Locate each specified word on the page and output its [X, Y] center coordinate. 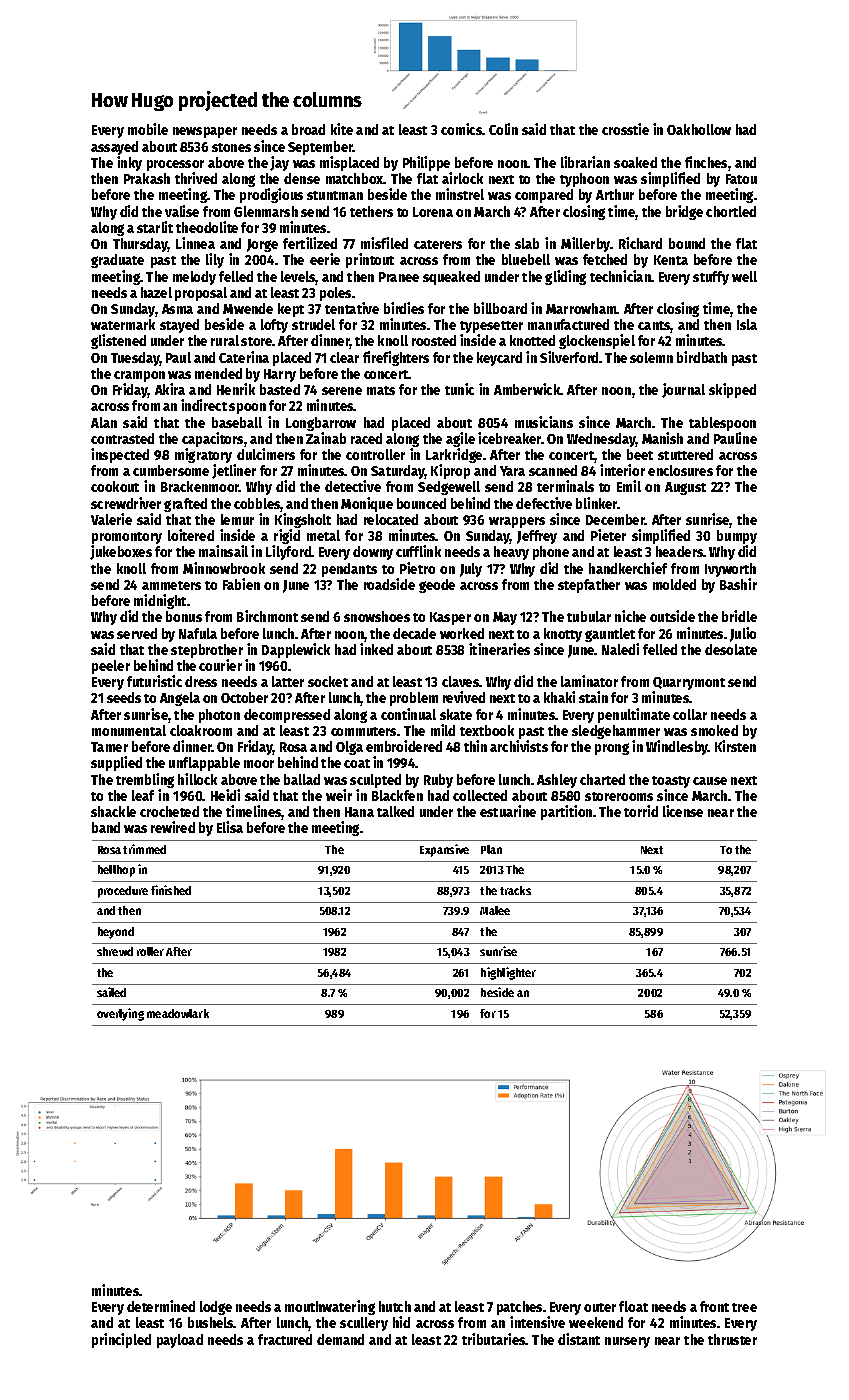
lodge [216, 1308]
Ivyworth [730, 570]
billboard [500, 308]
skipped [732, 390]
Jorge [262, 245]
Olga [349, 748]
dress [201, 681]
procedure [123, 892]
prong [612, 749]
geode [437, 586]
